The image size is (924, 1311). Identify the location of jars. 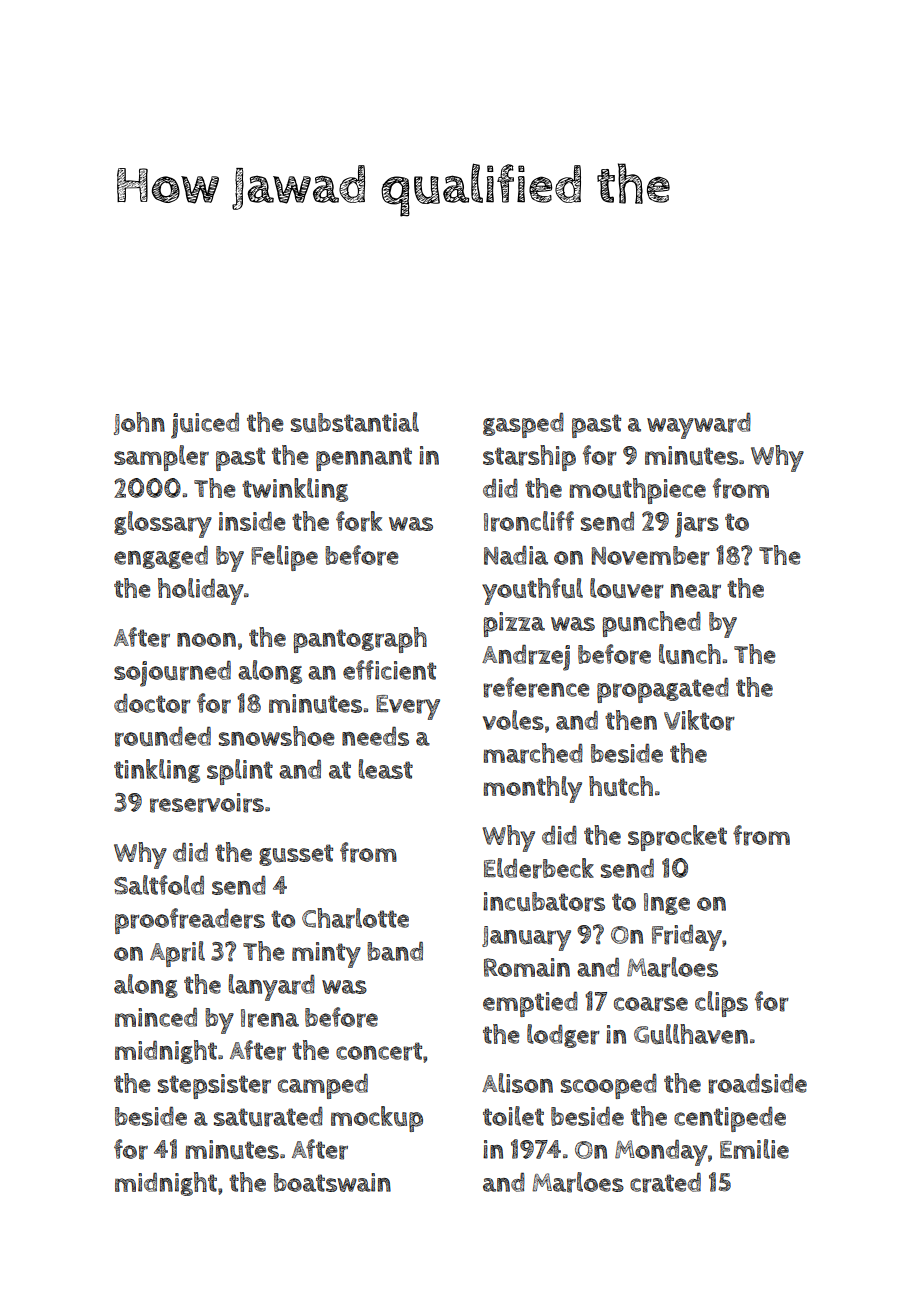
(697, 525).
